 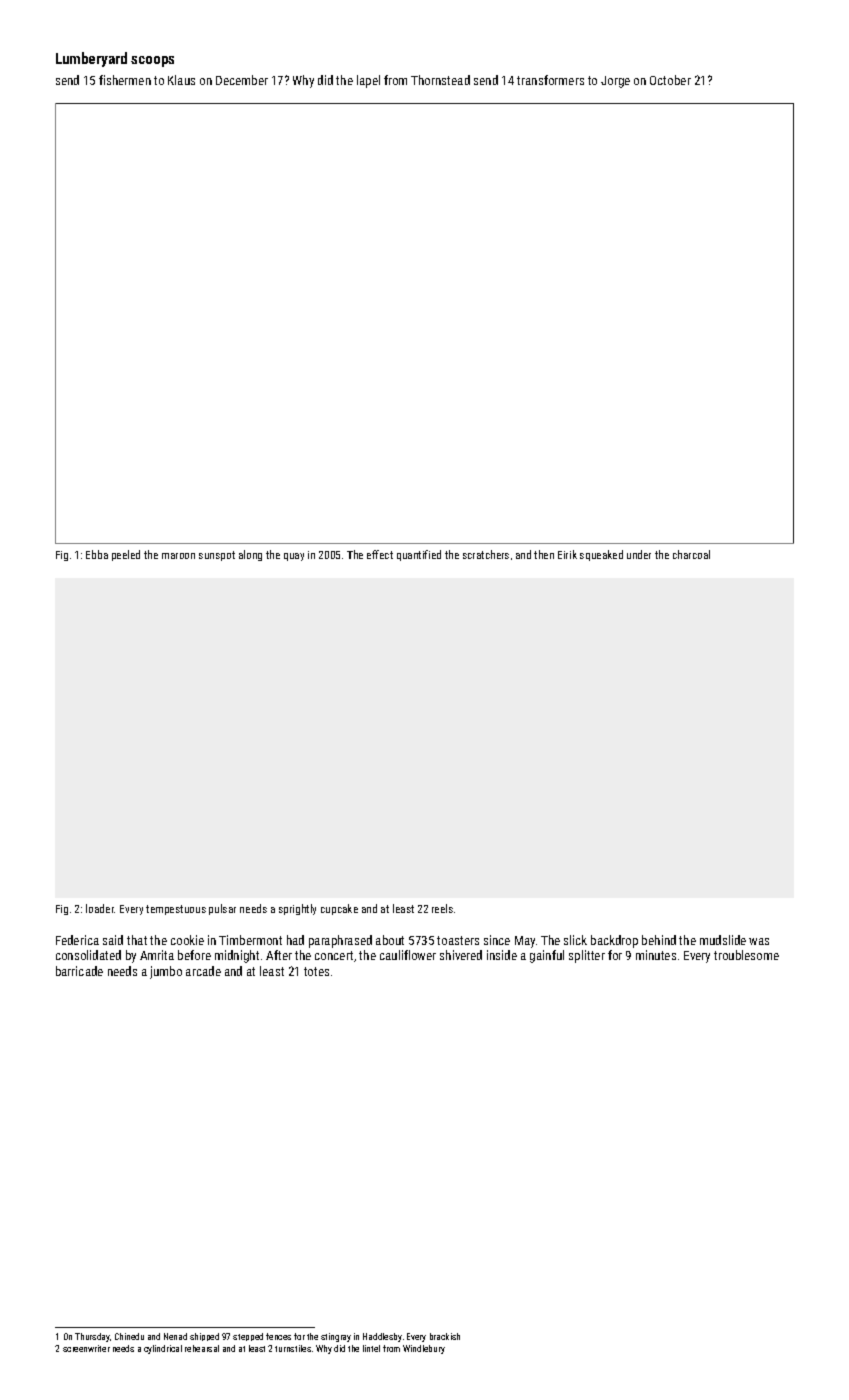 I want to click on fishermen, so click(x=125, y=80).
